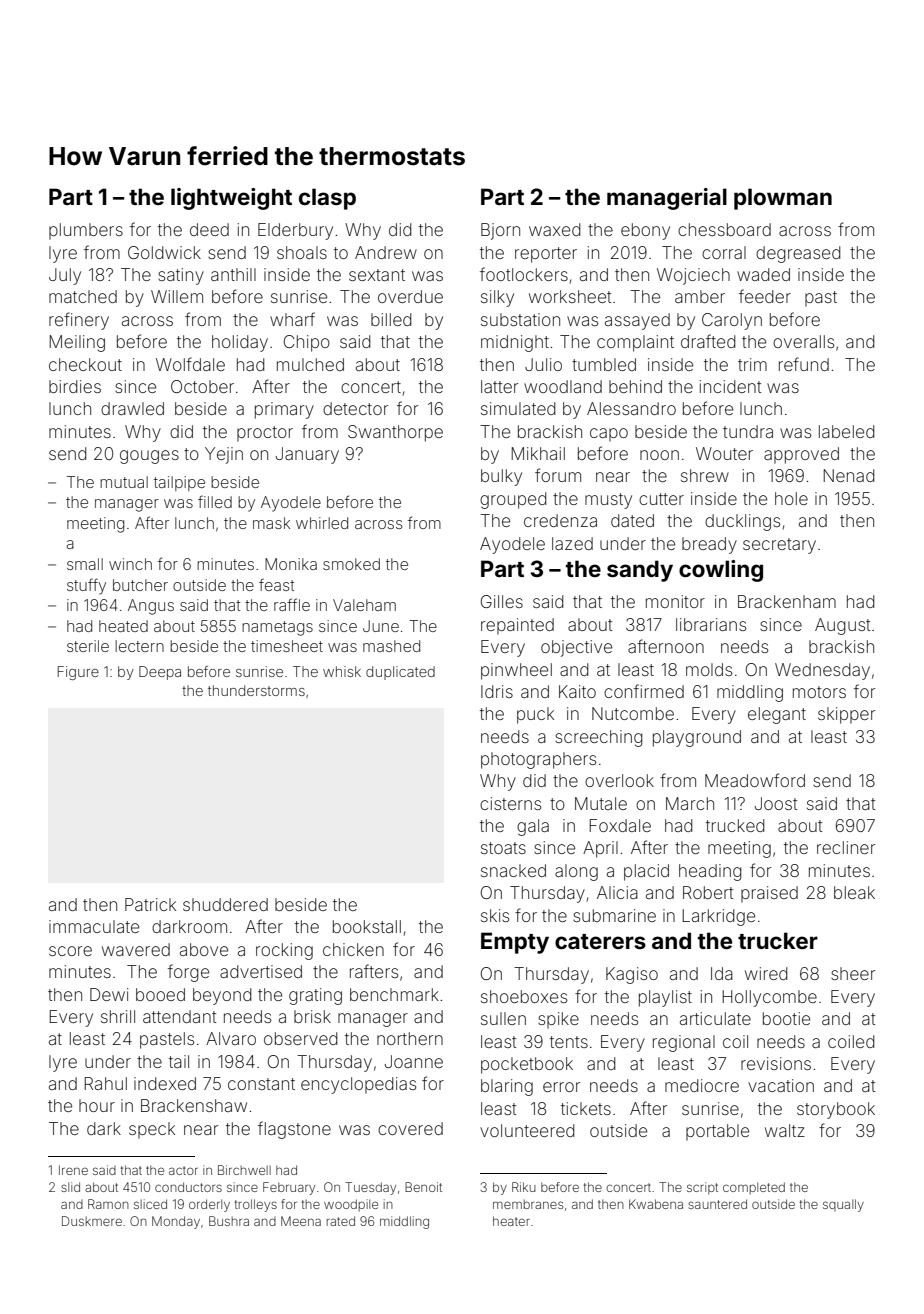 The height and width of the screenshot is (1314, 924). I want to click on Wouter, so click(724, 453).
